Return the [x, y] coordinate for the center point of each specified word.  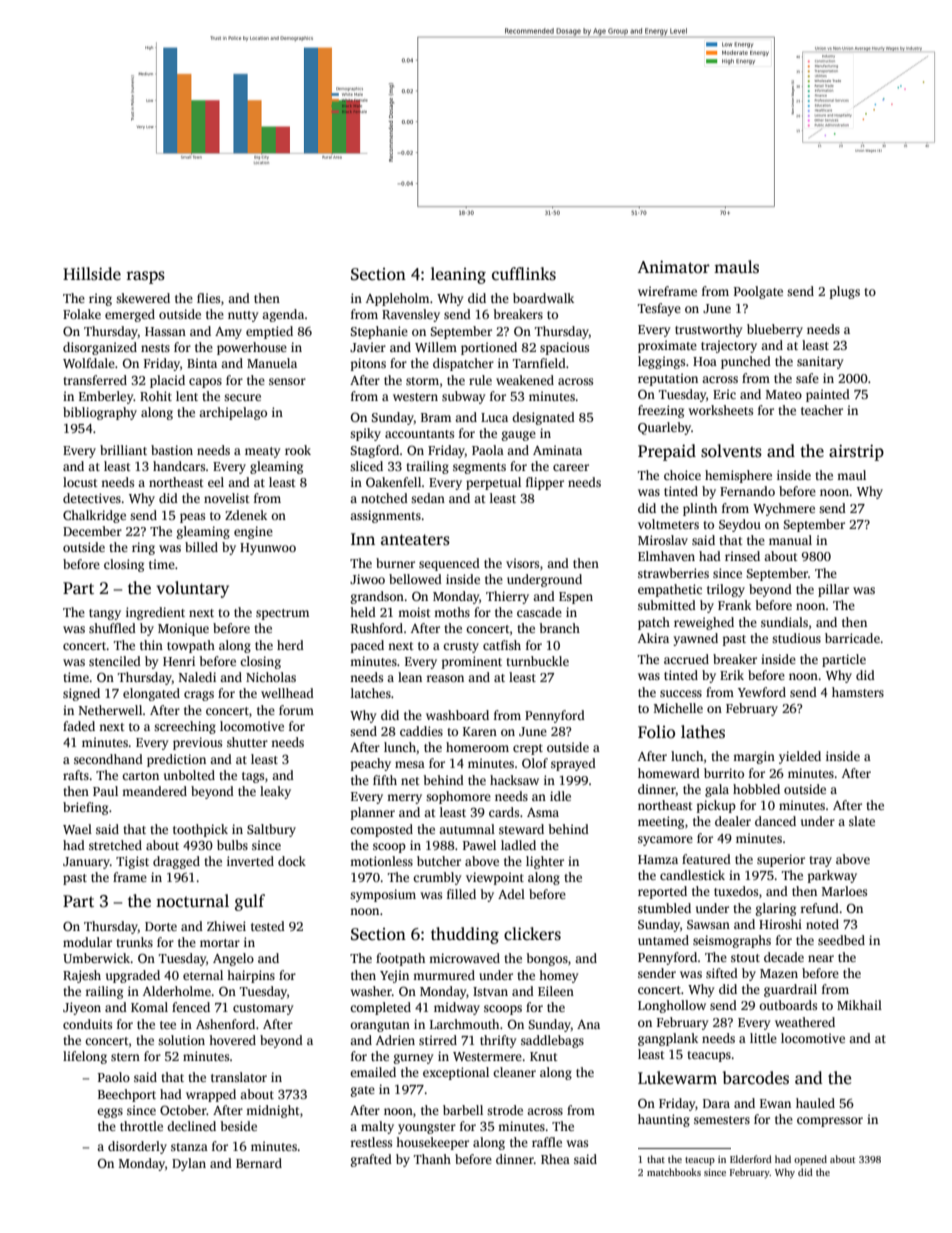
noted [822, 924]
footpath [400, 959]
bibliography [100, 413]
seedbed [841, 940]
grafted [371, 1160]
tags [253, 777]
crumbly [437, 878]
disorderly [137, 1147]
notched [384, 498]
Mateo [784, 394]
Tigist [132, 862]
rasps [145, 277]
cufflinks [524, 274]
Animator [673, 266]
